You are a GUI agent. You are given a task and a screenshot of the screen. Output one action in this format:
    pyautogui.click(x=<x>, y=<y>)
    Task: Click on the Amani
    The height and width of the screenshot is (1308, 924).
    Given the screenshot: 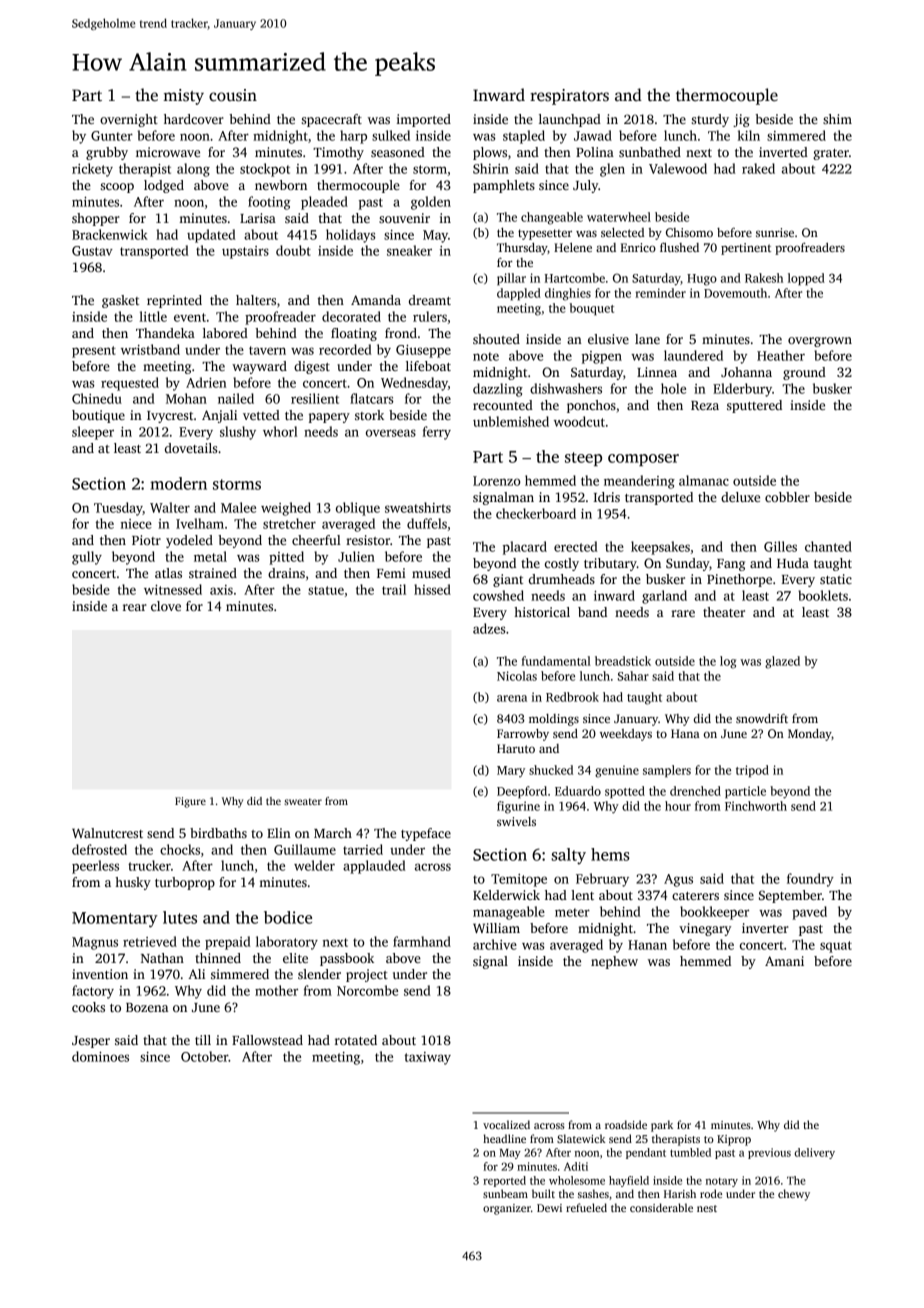 What is the action you would take?
    pyautogui.click(x=784, y=961)
